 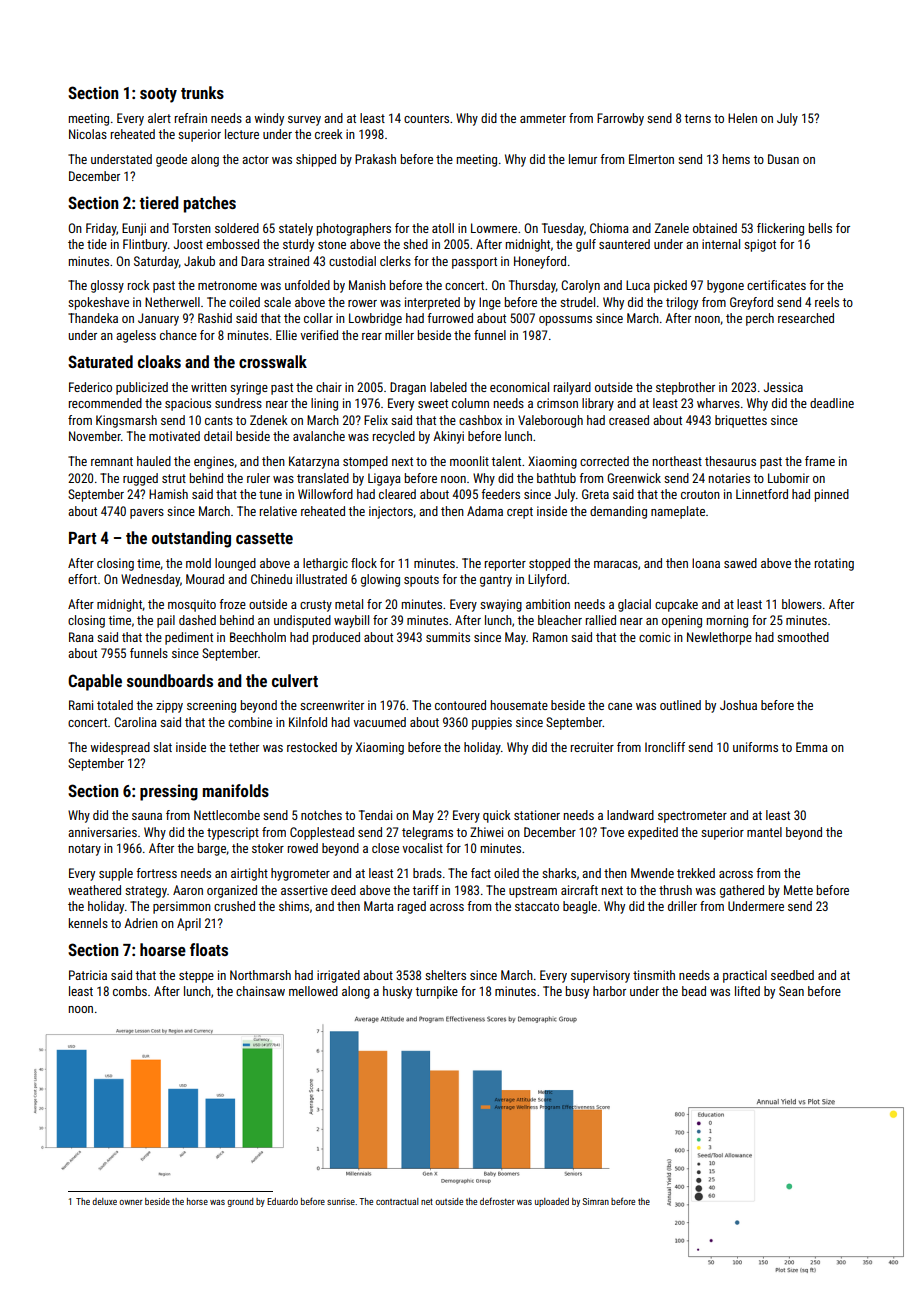 I want to click on cane, so click(x=620, y=706).
